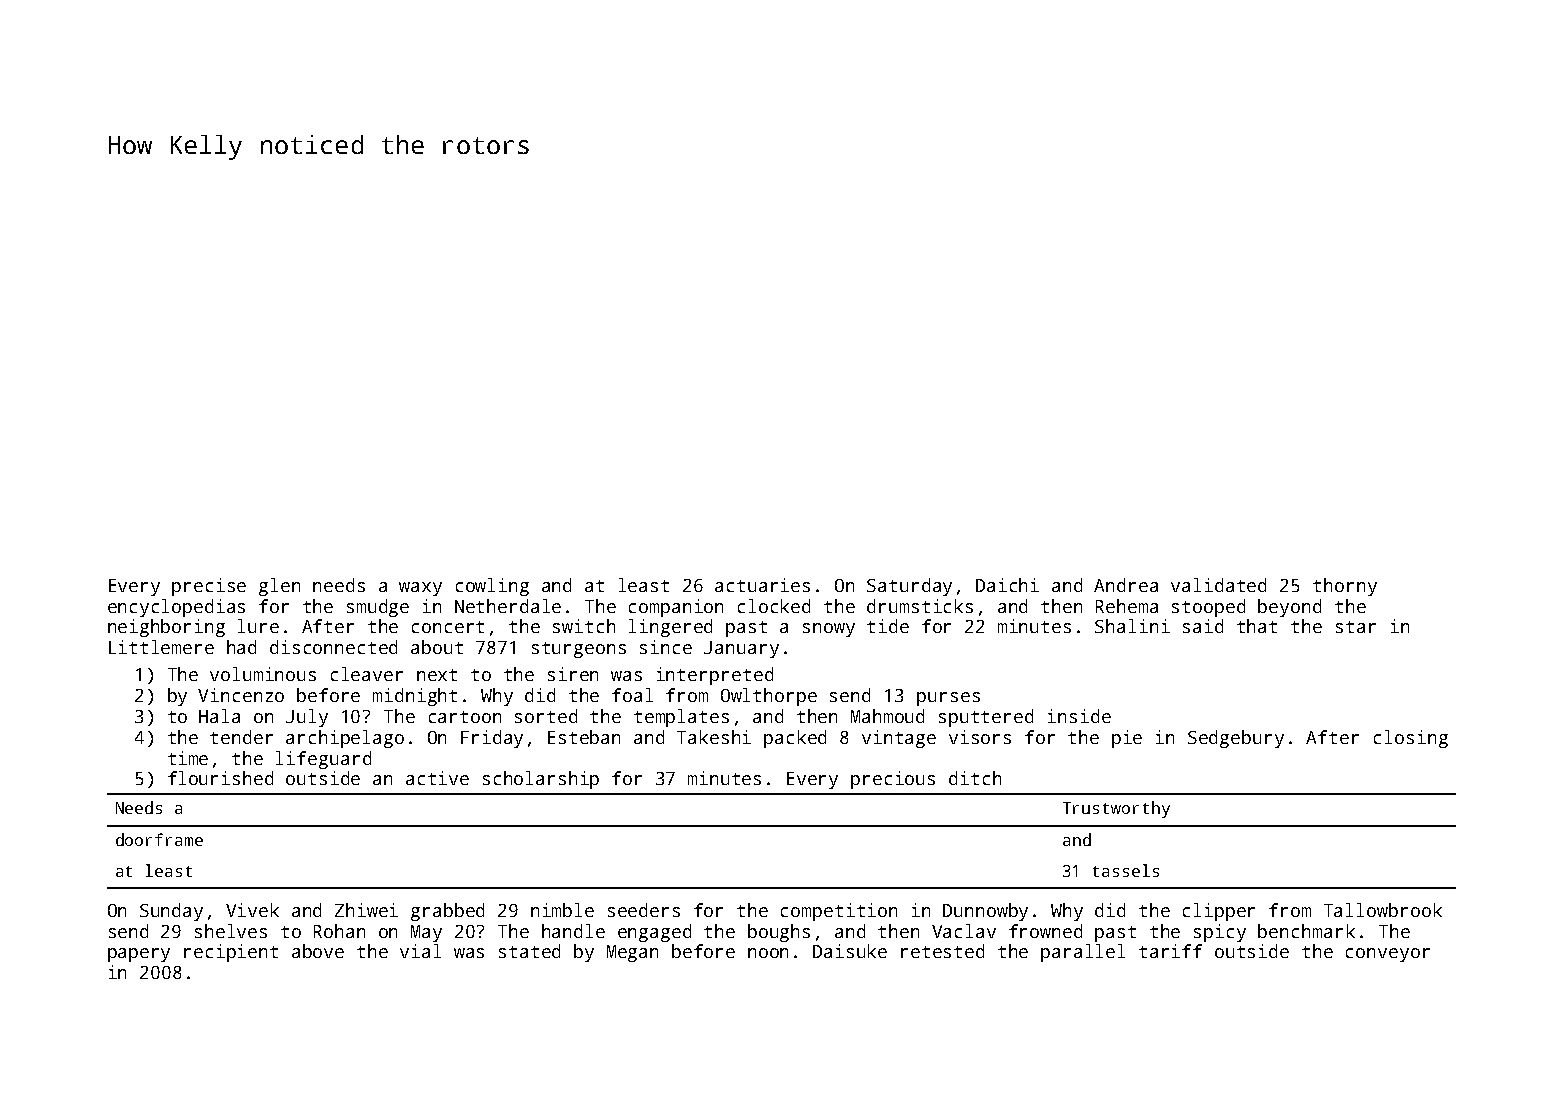 Image resolution: width=1563 pixels, height=1105 pixels. Describe the element at coordinates (1170, 951) in the screenshot. I see `tariff` at that location.
